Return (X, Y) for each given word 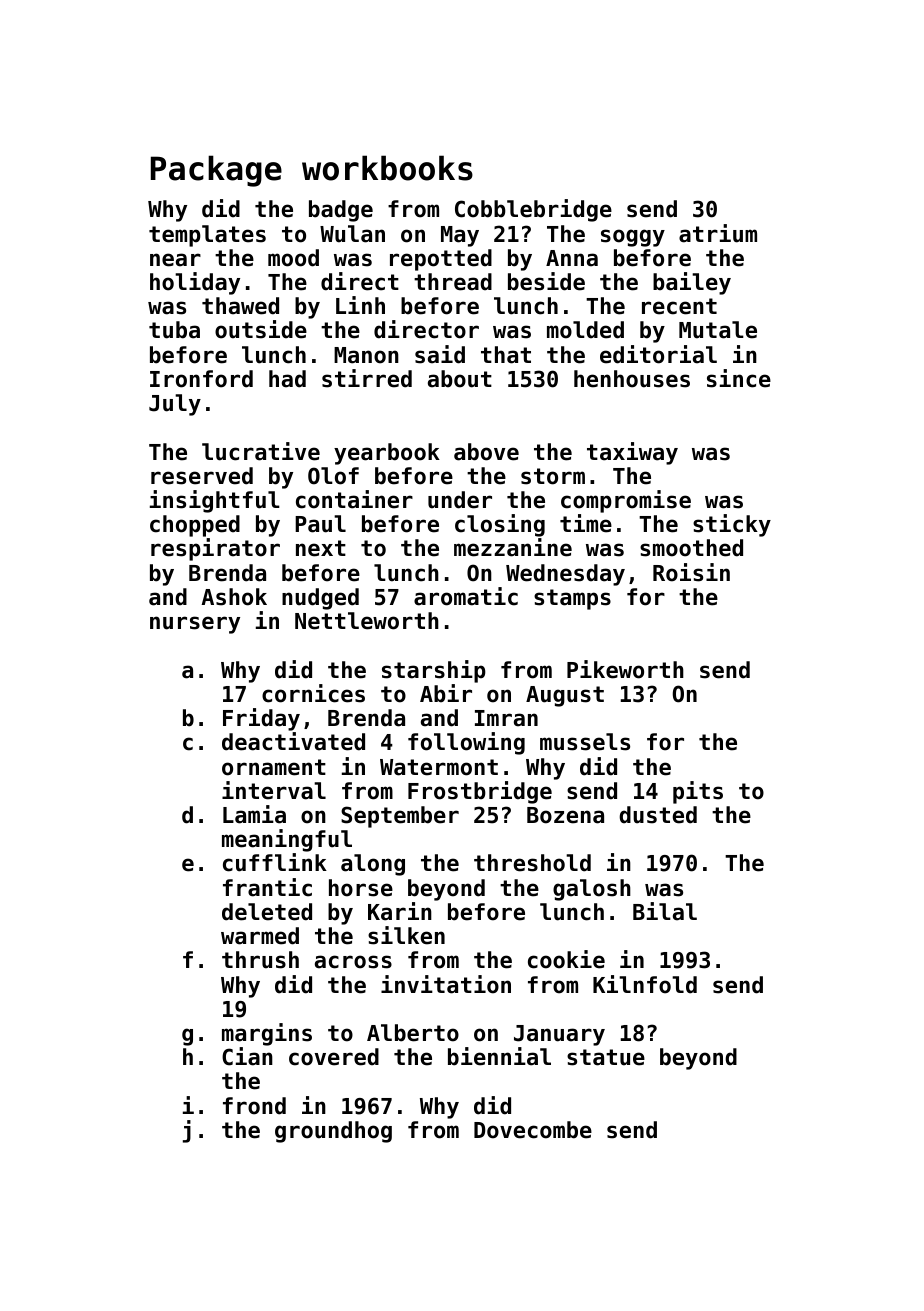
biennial (499, 1056)
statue (606, 1057)
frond (254, 1106)
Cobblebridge (533, 210)
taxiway (632, 453)
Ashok (234, 597)
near (175, 260)
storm (553, 476)
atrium (718, 233)
